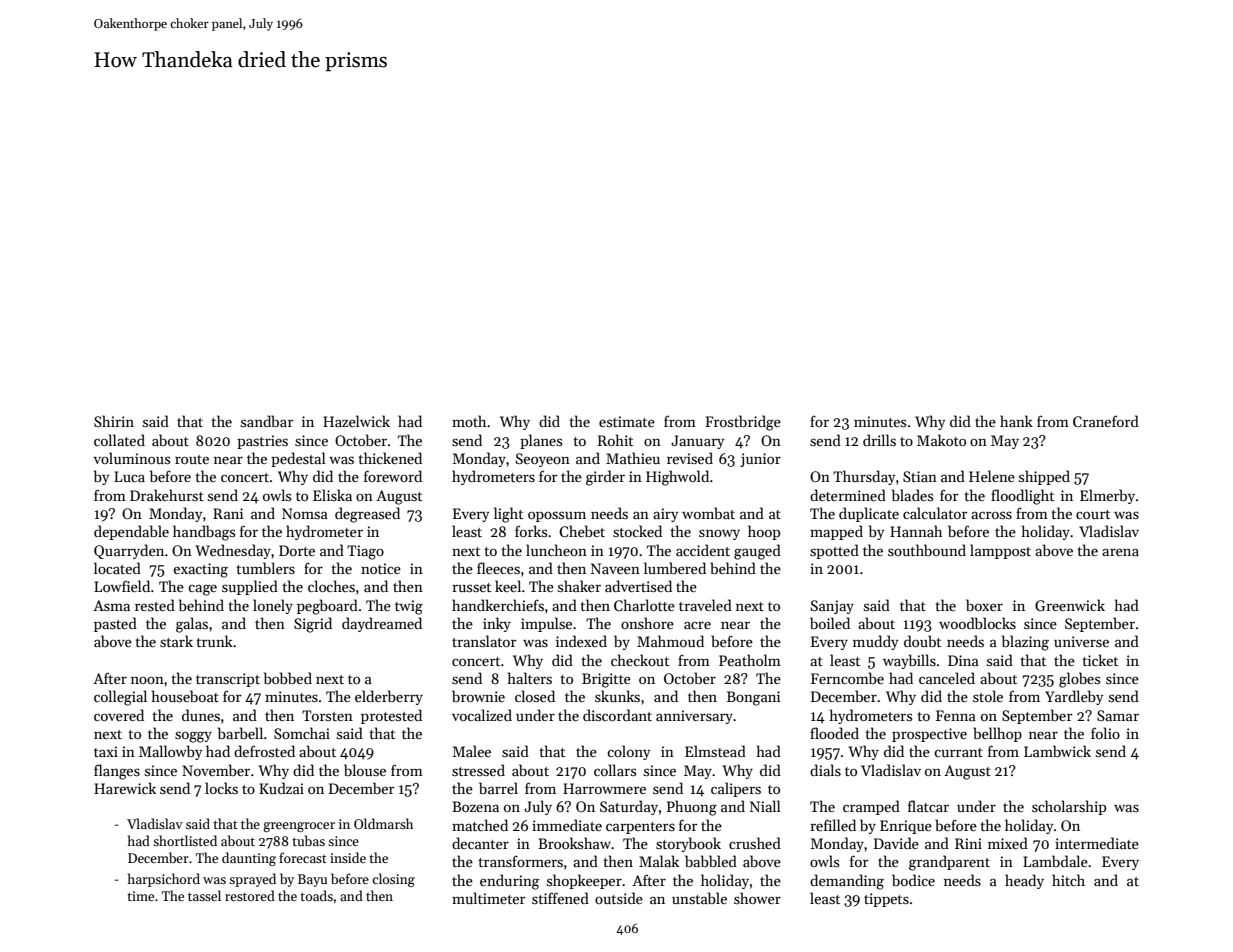 Image resolution: width=1233 pixels, height=952 pixels. I want to click on galas, so click(192, 625).
